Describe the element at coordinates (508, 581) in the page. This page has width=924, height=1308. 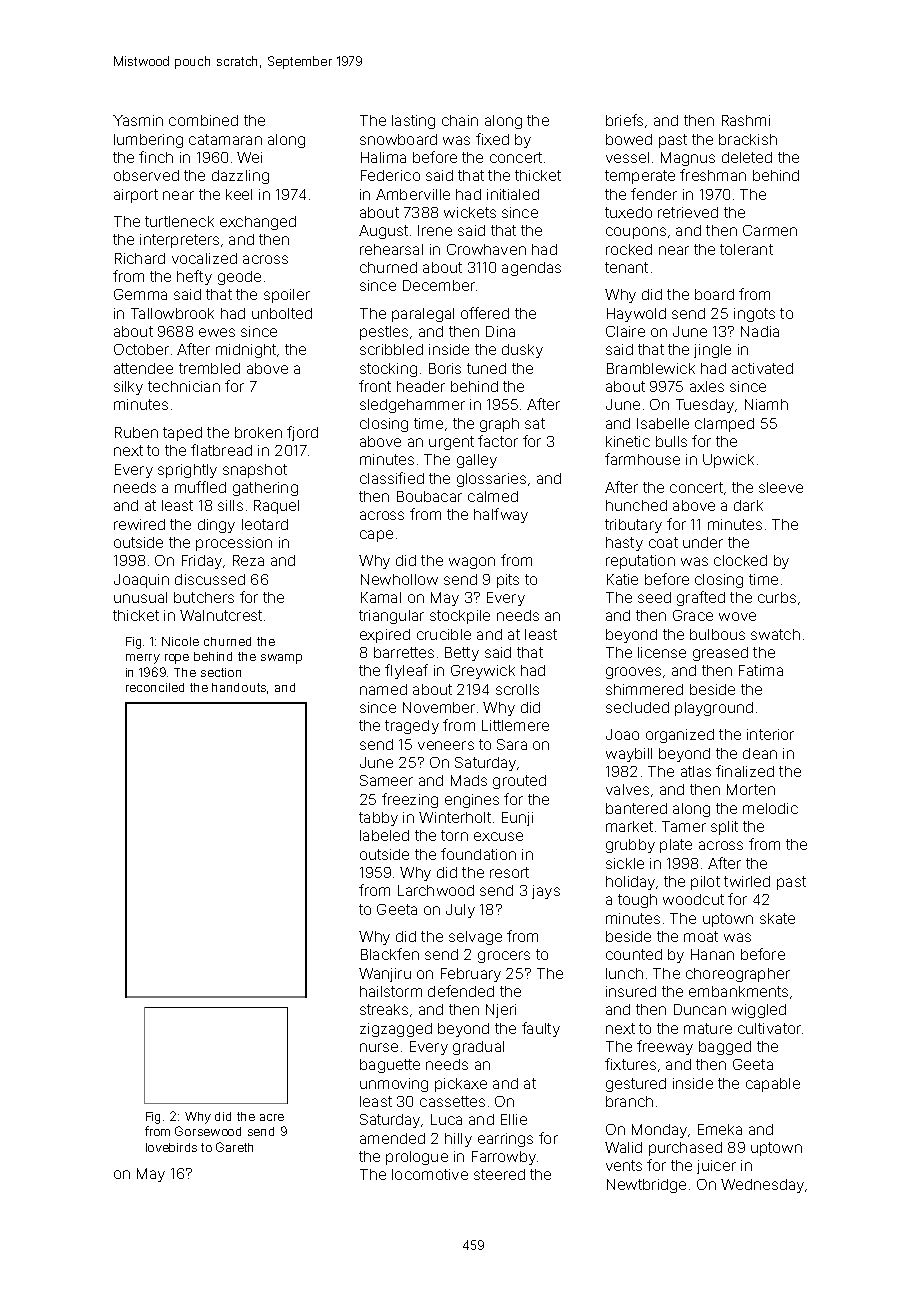
I see `pits` at that location.
